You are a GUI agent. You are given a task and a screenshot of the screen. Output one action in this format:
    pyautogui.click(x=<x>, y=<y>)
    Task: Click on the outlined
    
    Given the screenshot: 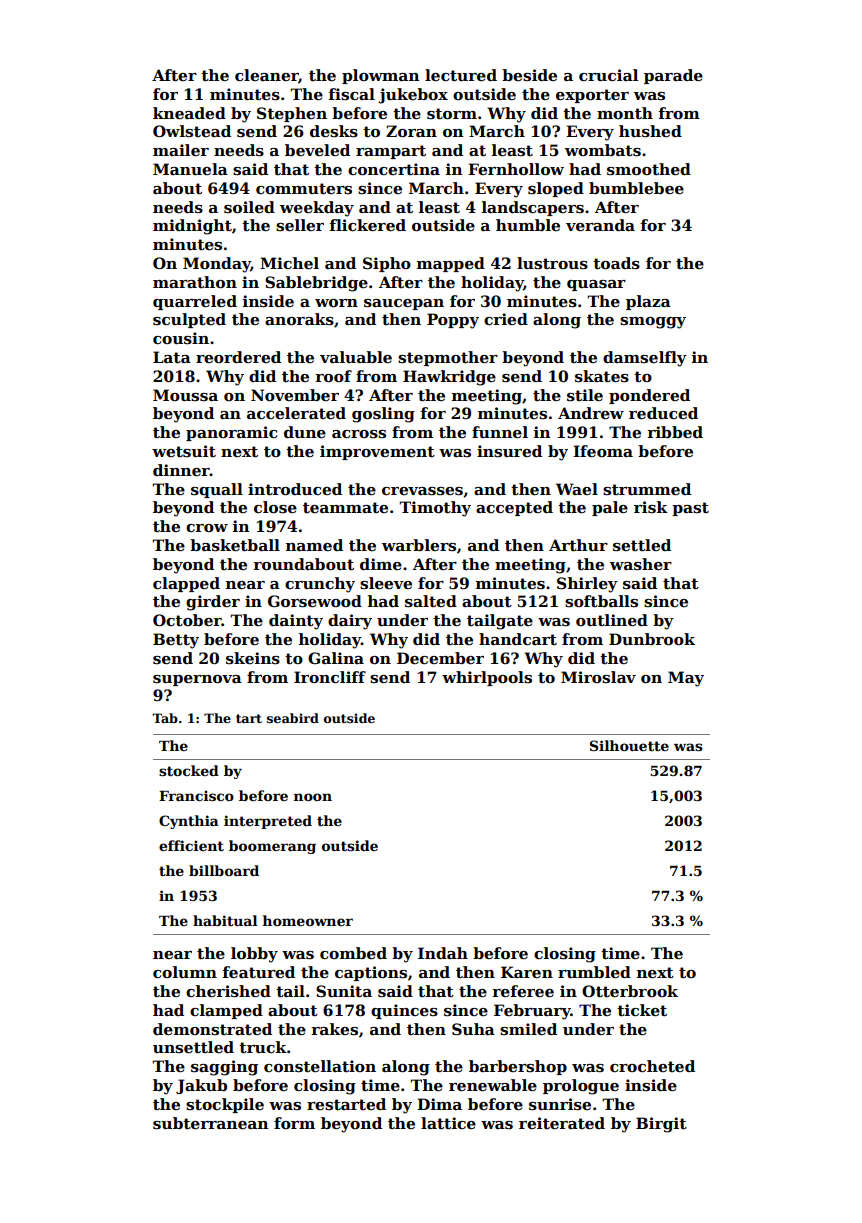 What is the action you would take?
    pyautogui.click(x=612, y=620)
